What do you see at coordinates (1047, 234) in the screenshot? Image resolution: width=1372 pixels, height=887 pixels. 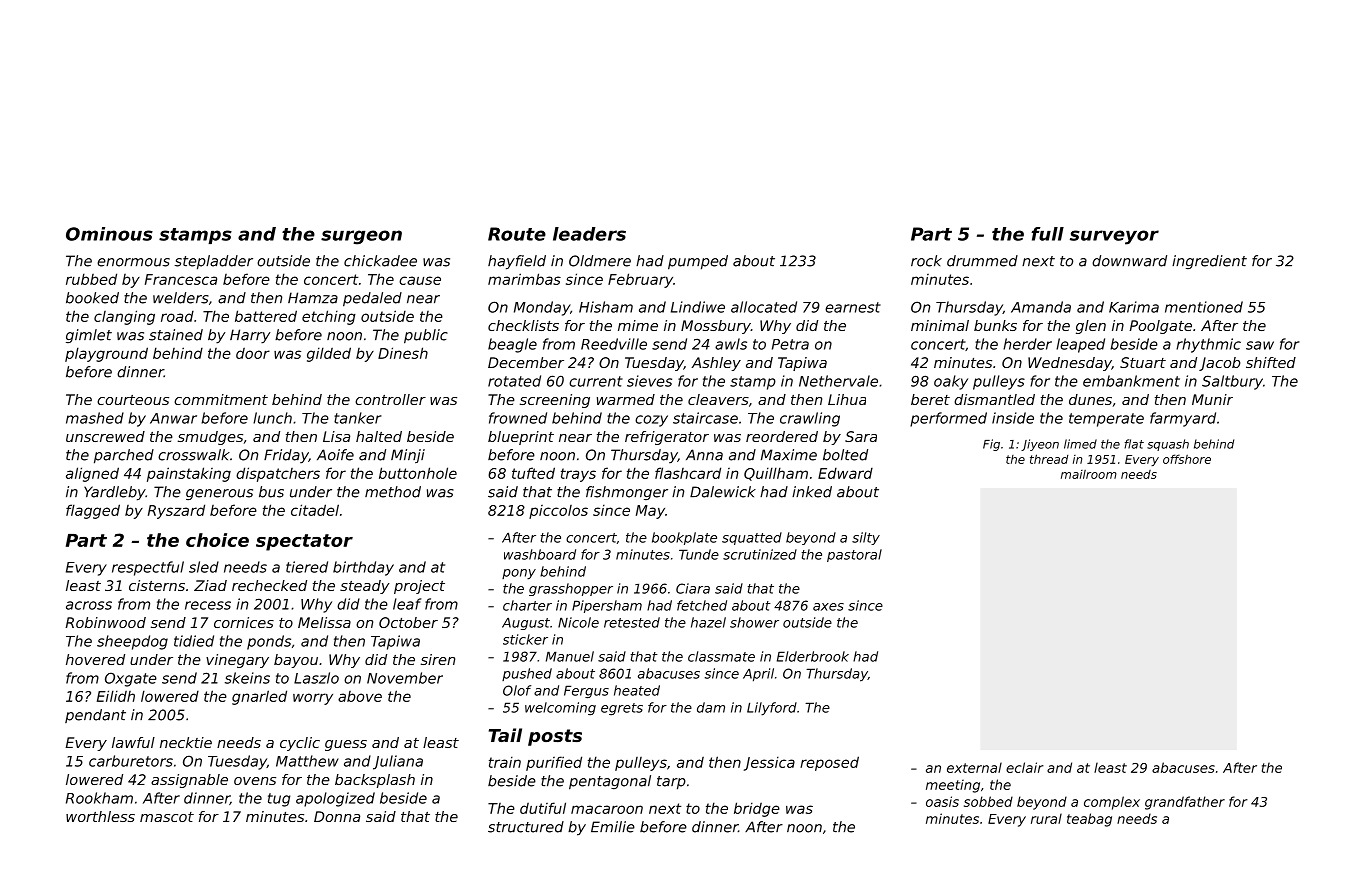 I see `full` at bounding box center [1047, 234].
